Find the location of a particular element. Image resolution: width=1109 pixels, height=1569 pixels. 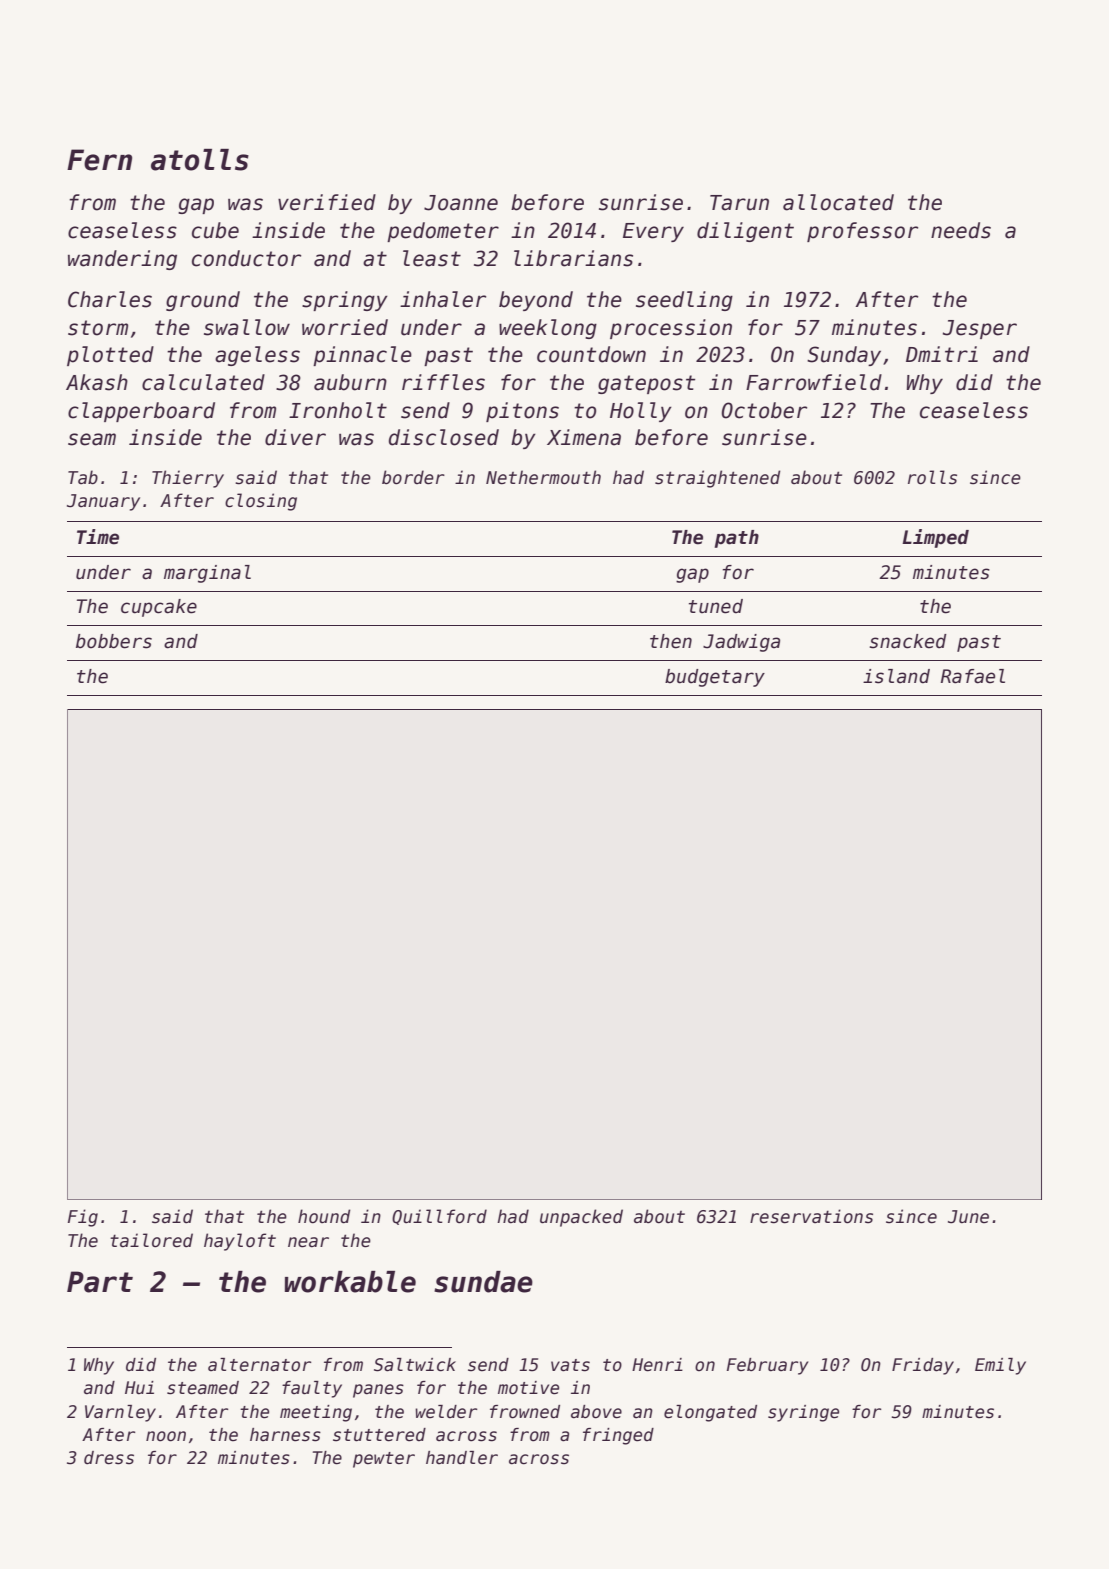

bobbers is located at coordinates (114, 641).
